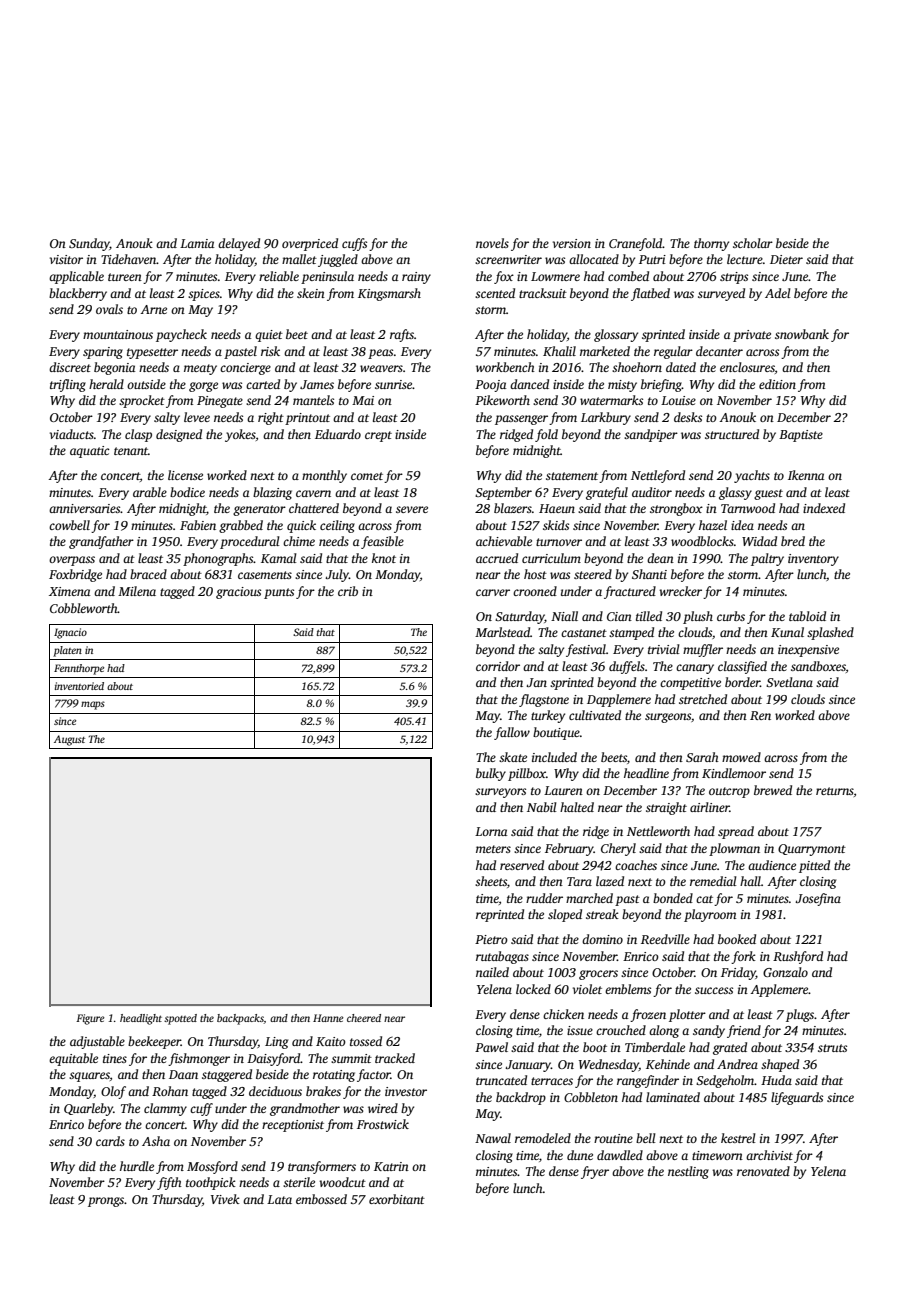  Describe the element at coordinates (737, 1064) in the screenshot. I see `Andrea` at that location.
